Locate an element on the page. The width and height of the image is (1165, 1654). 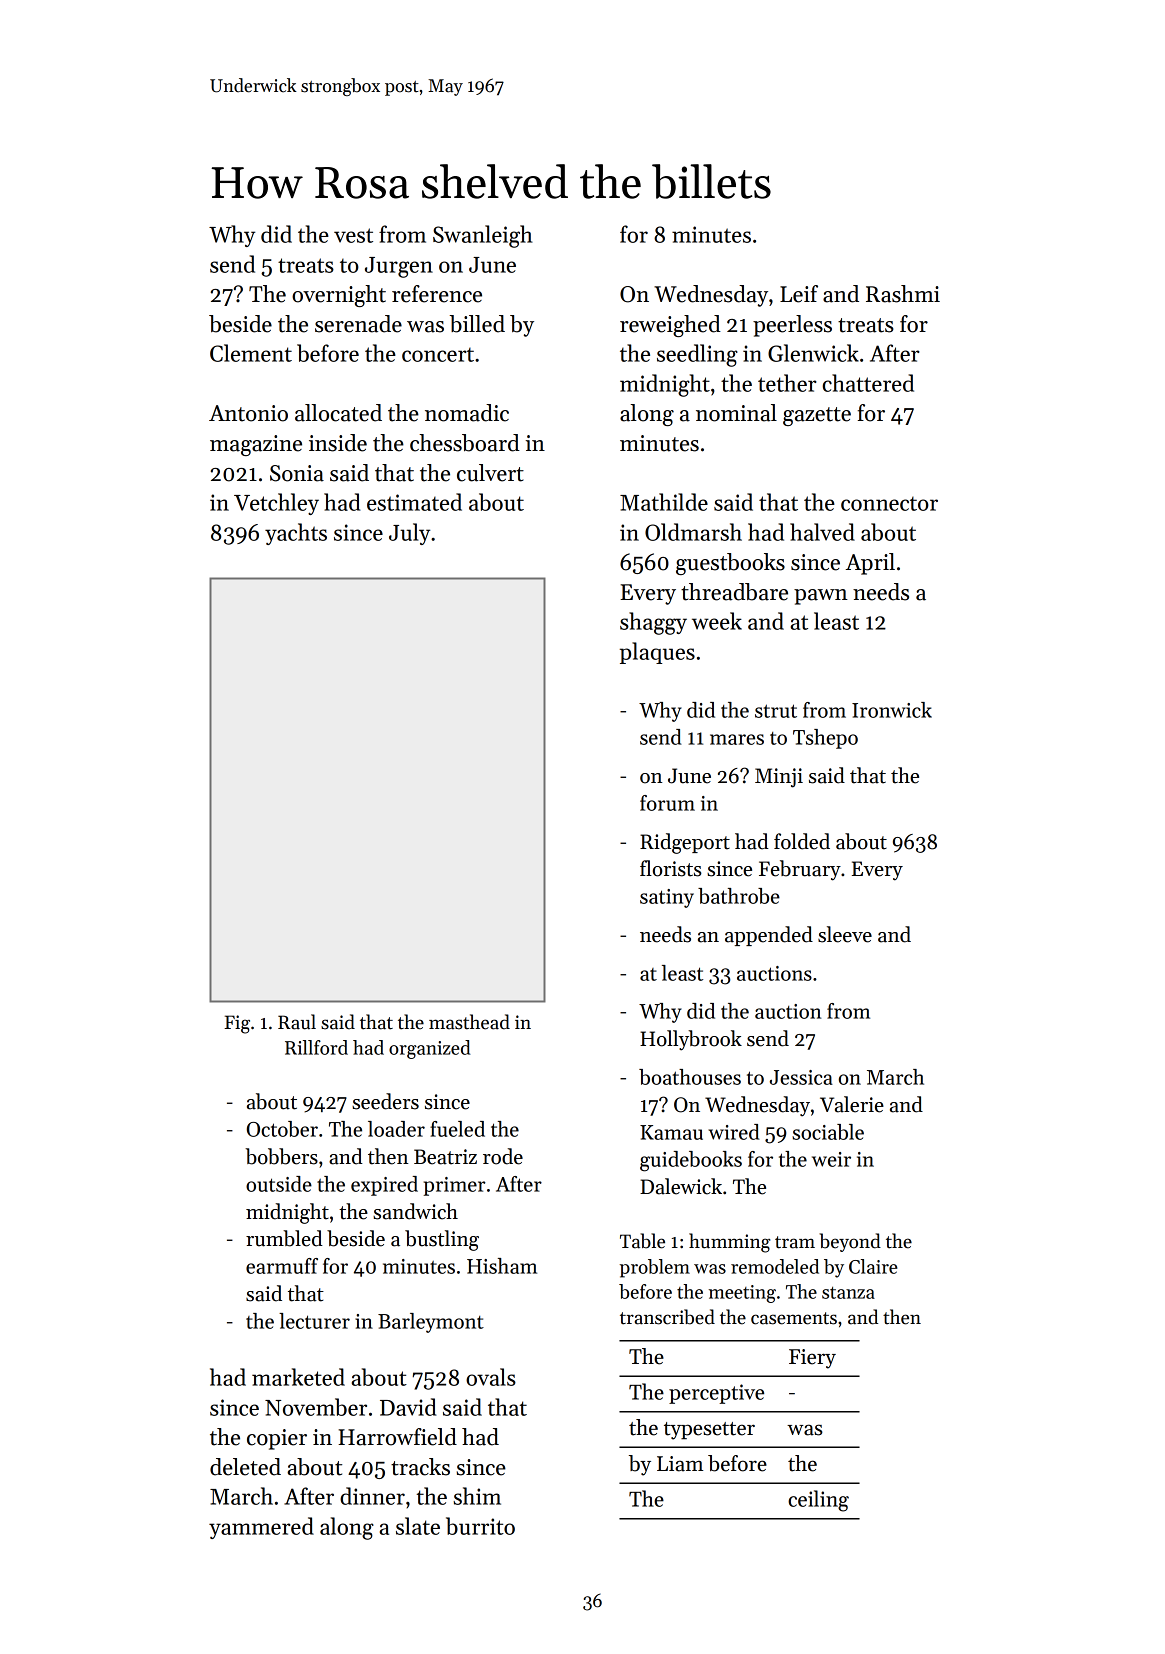
plaques is located at coordinates (657, 653).
